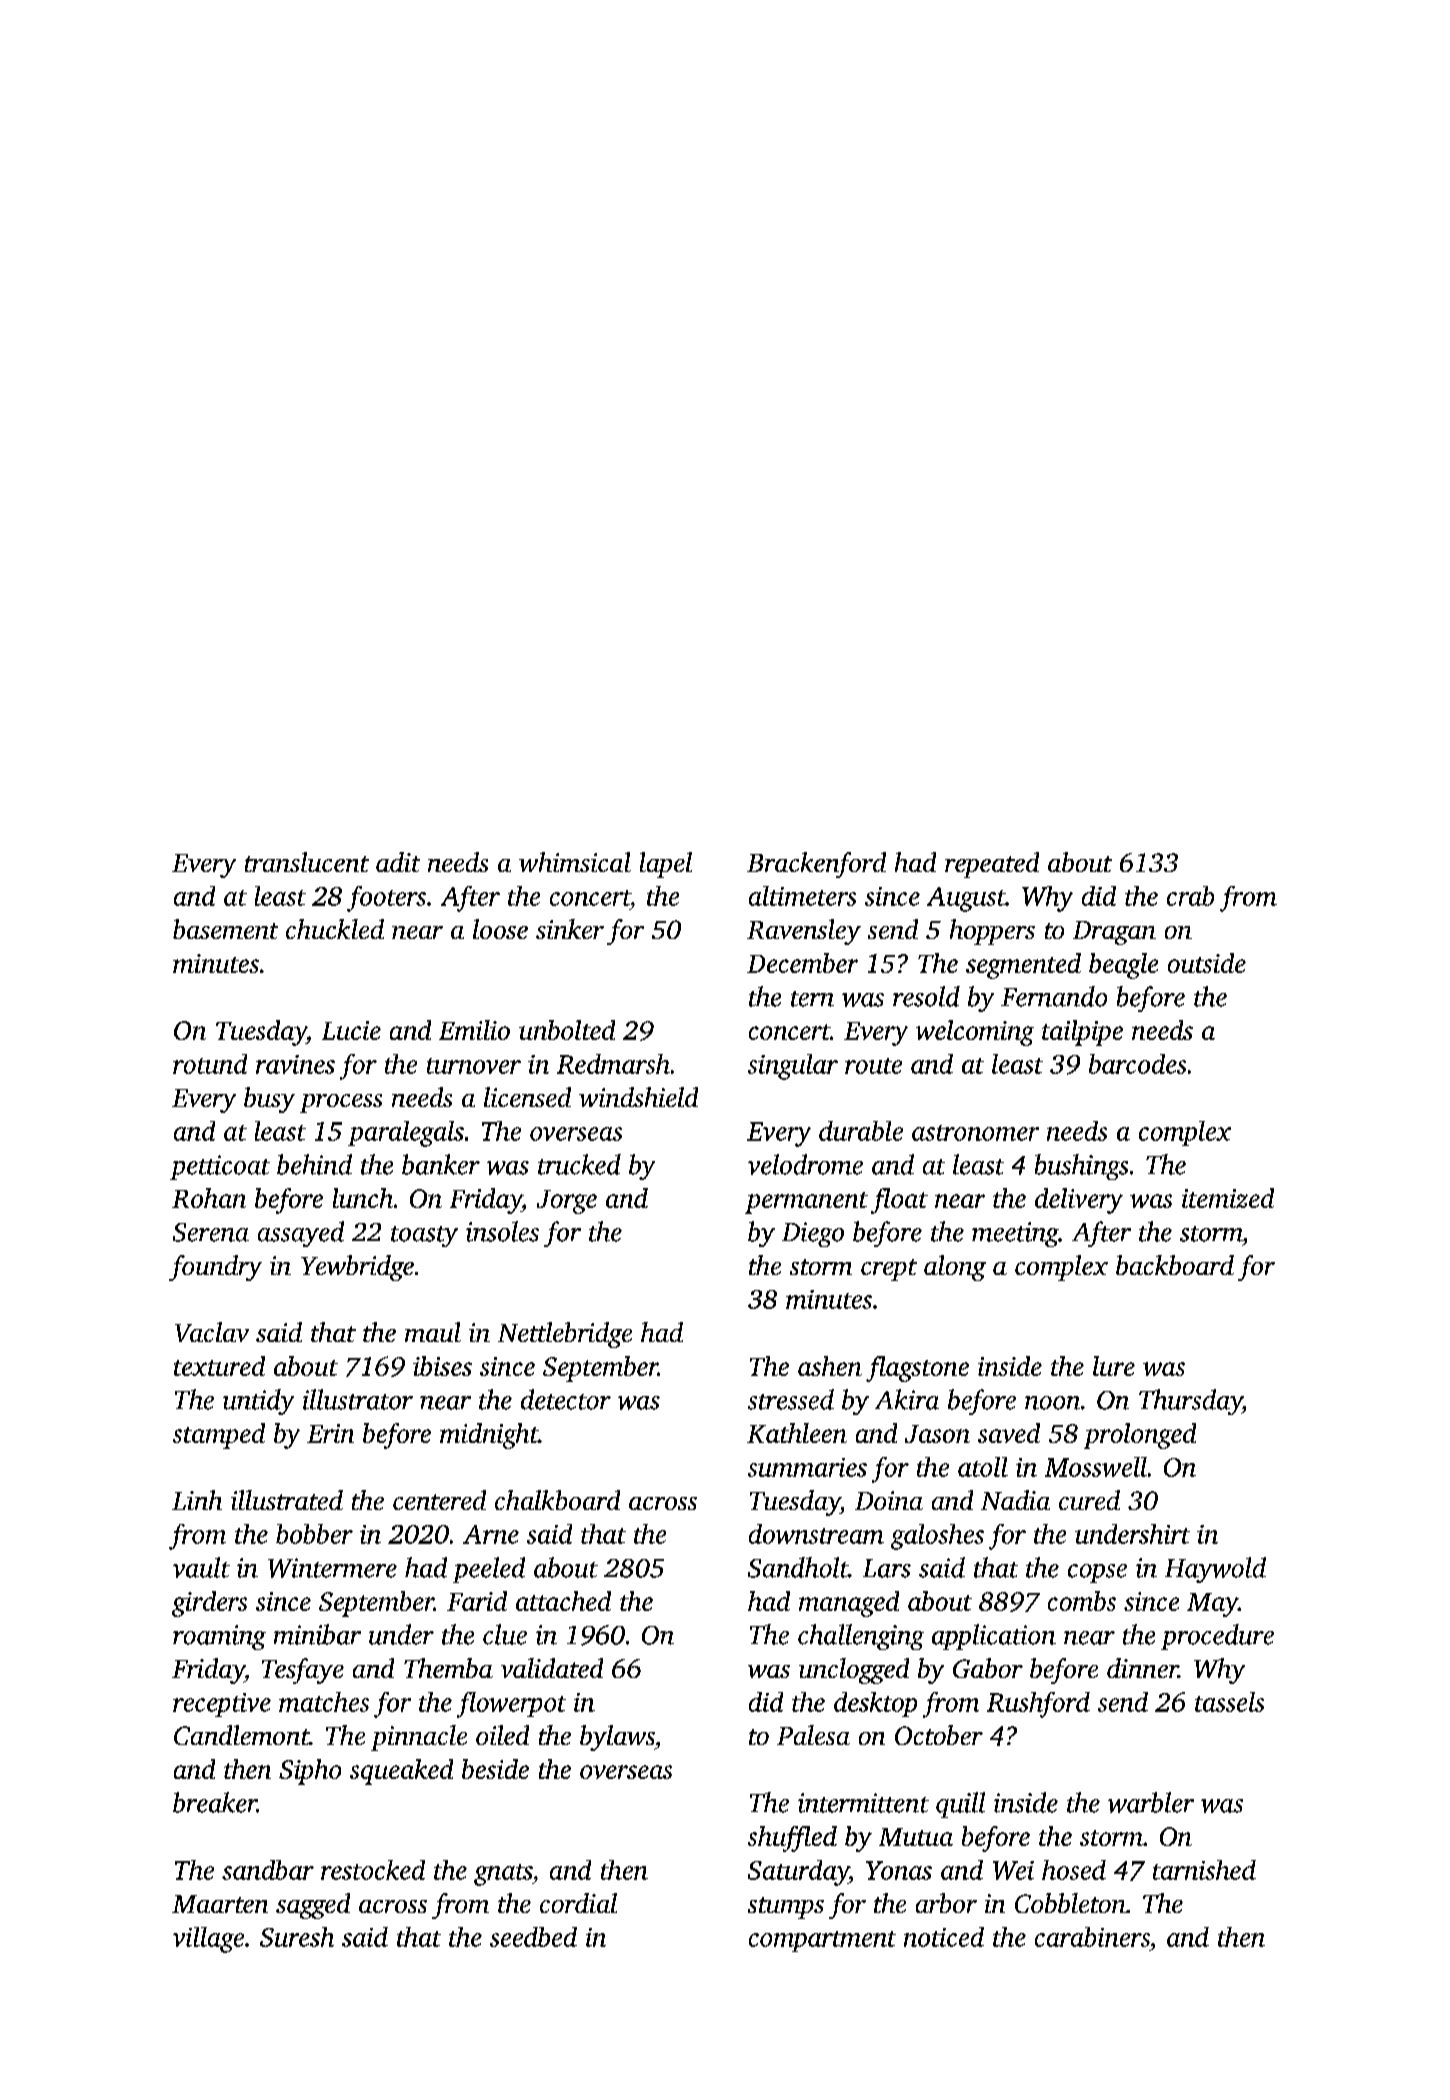  I want to click on restocked, so click(373, 1870).
